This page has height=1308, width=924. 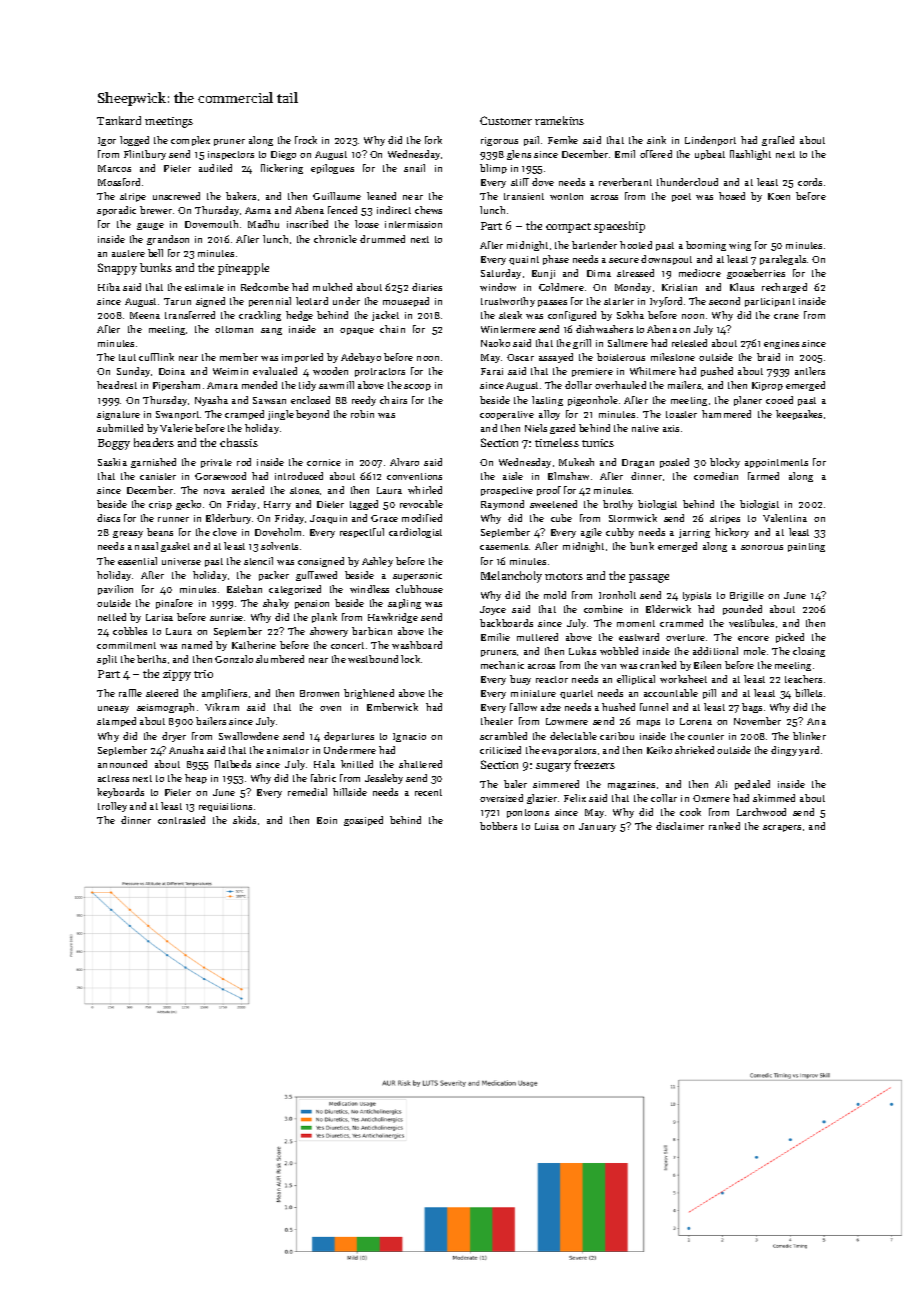 I want to click on sweetened, so click(x=553, y=504).
